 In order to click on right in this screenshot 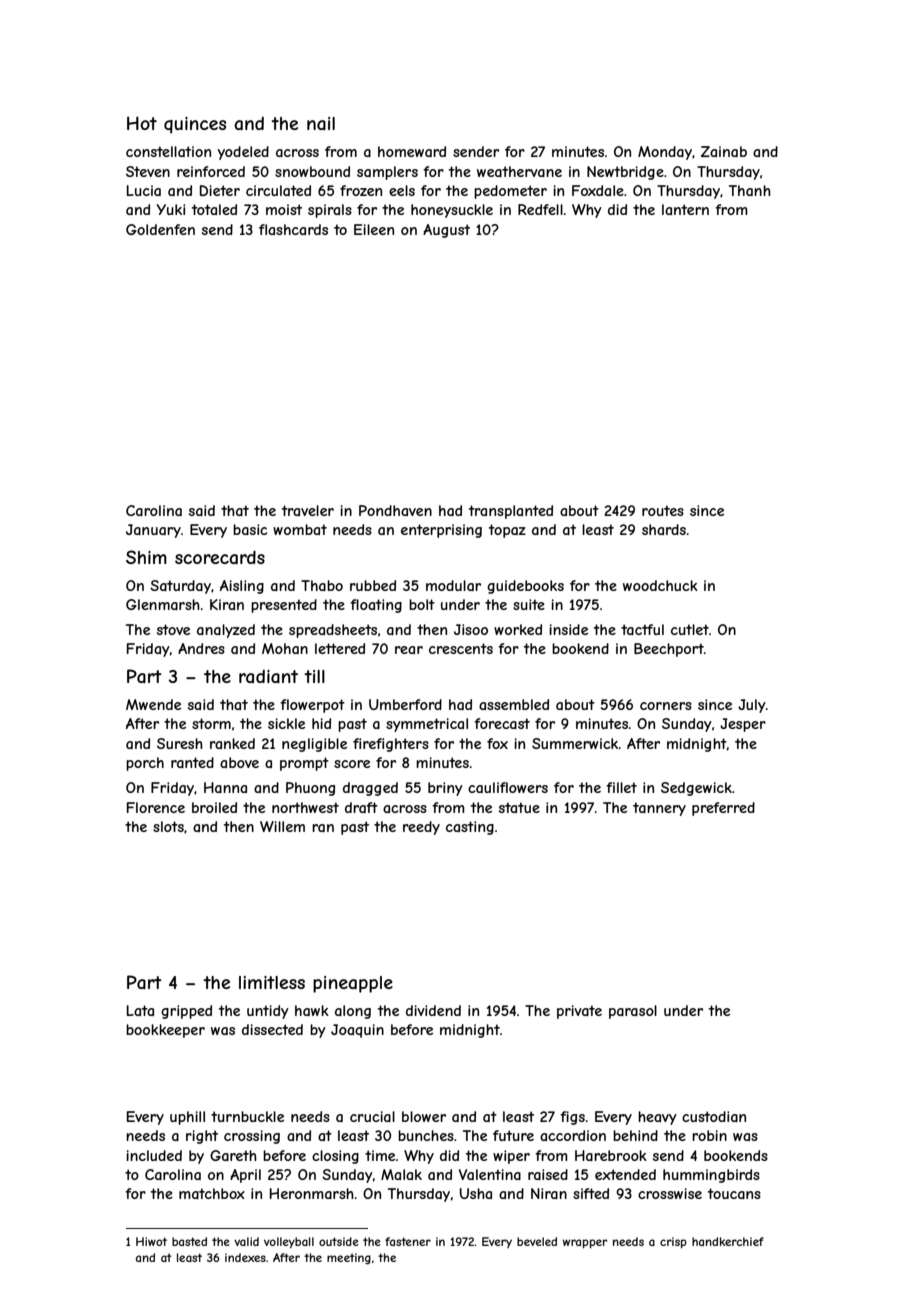, I will do `click(202, 1137)`.
